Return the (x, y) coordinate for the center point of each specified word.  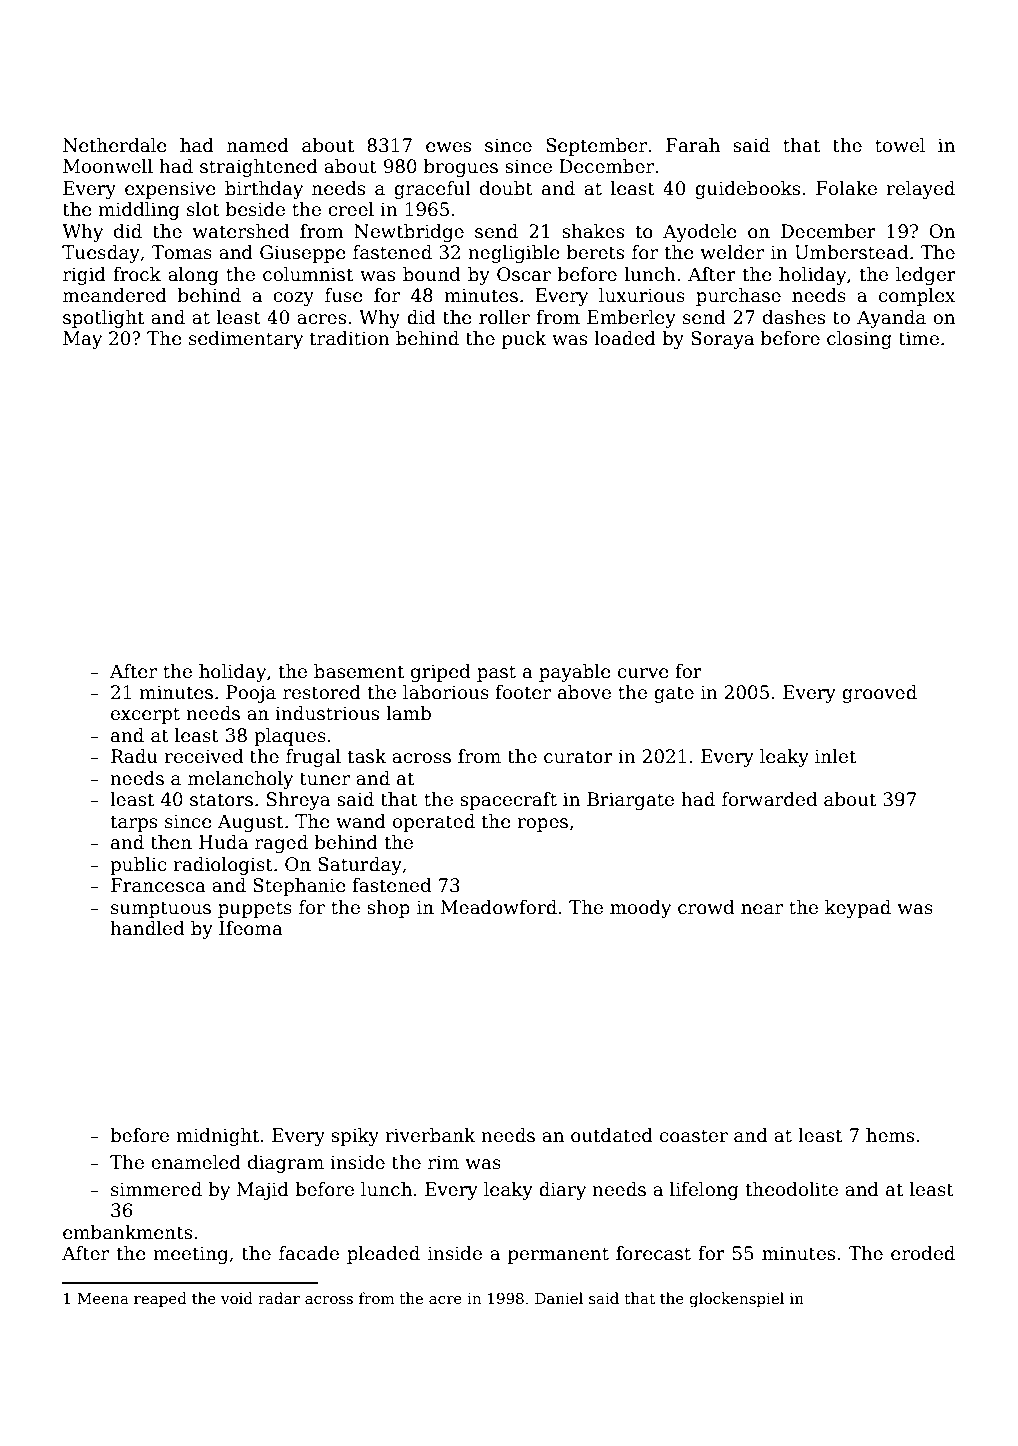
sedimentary (246, 340)
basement (359, 671)
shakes (593, 231)
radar (279, 1298)
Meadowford (499, 907)
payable (575, 673)
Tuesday (101, 254)
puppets (255, 909)
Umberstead (852, 252)
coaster (694, 1136)
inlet (835, 756)
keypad (858, 909)
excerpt (145, 715)
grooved (879, 694)
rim (443, 1162)
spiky (355, 1137)
